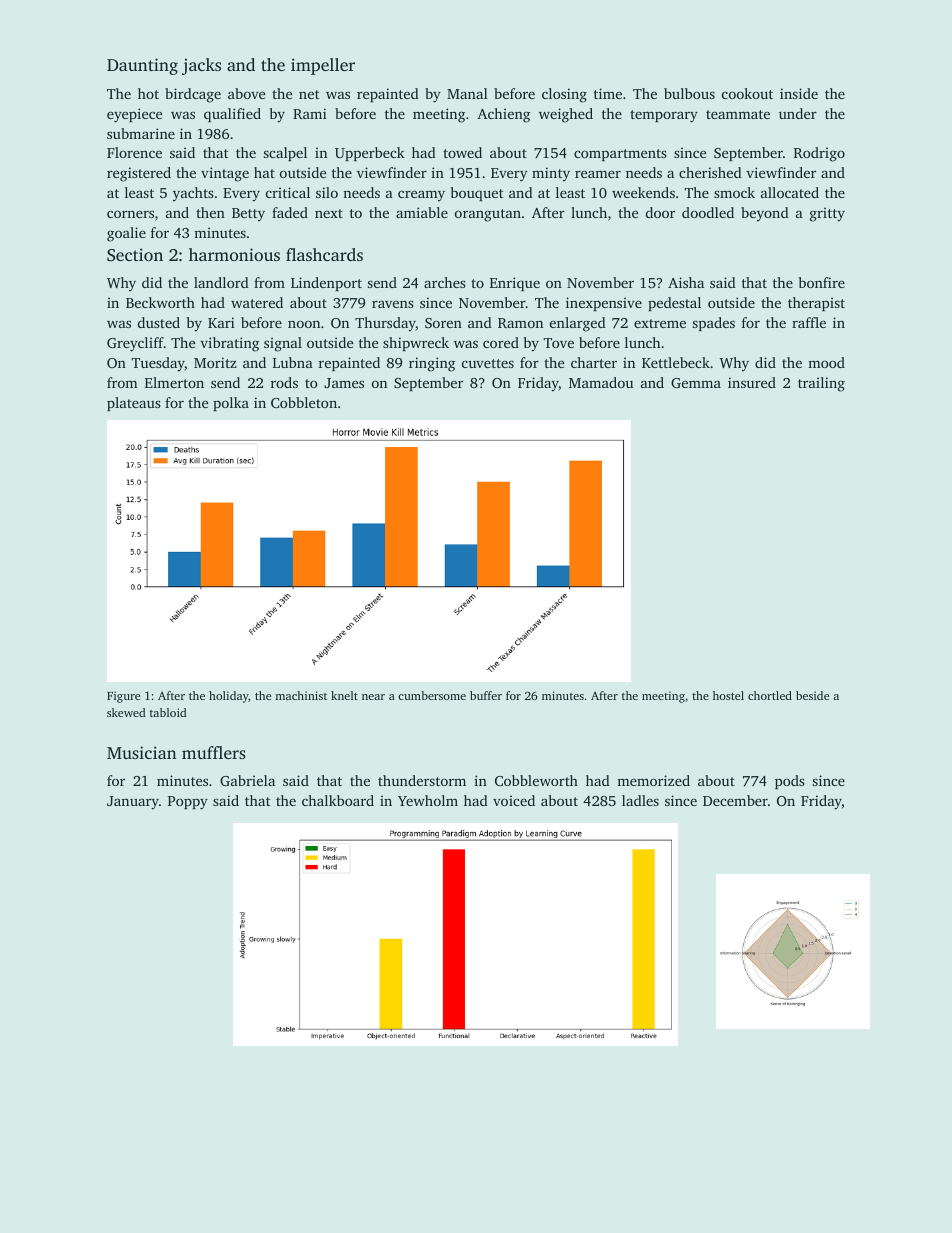 The height and width of the document is (1233, 952). Describe the element at coordinates (467, 93) in the document. I see `Manal` at that location.
